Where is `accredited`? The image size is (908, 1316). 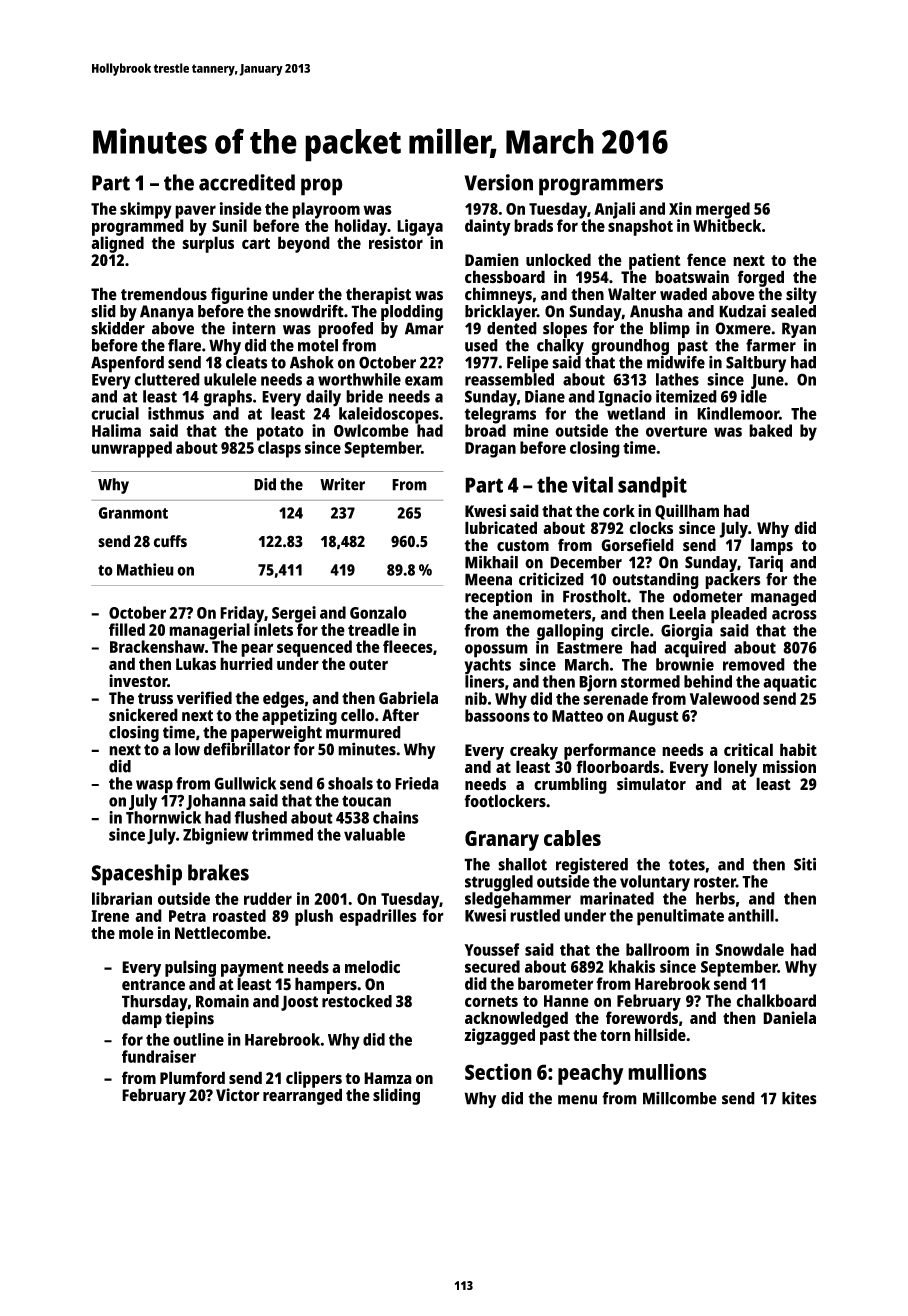 accredited is located at coordinates (247, 182).
